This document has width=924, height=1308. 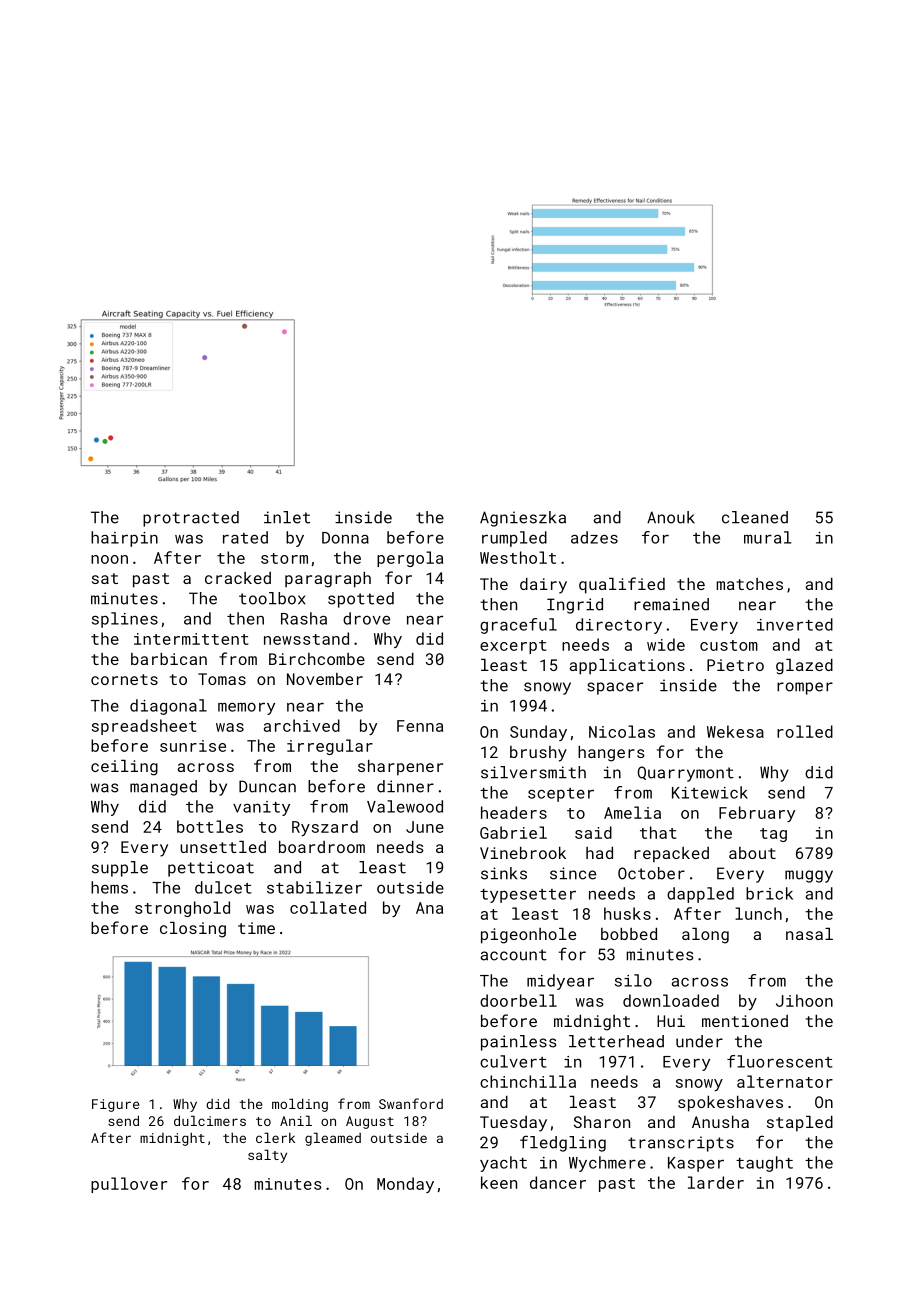 What do you see at coordinates (518, 1000) in the document?
I see `doorbell` at bounding box center [518, 1000].
